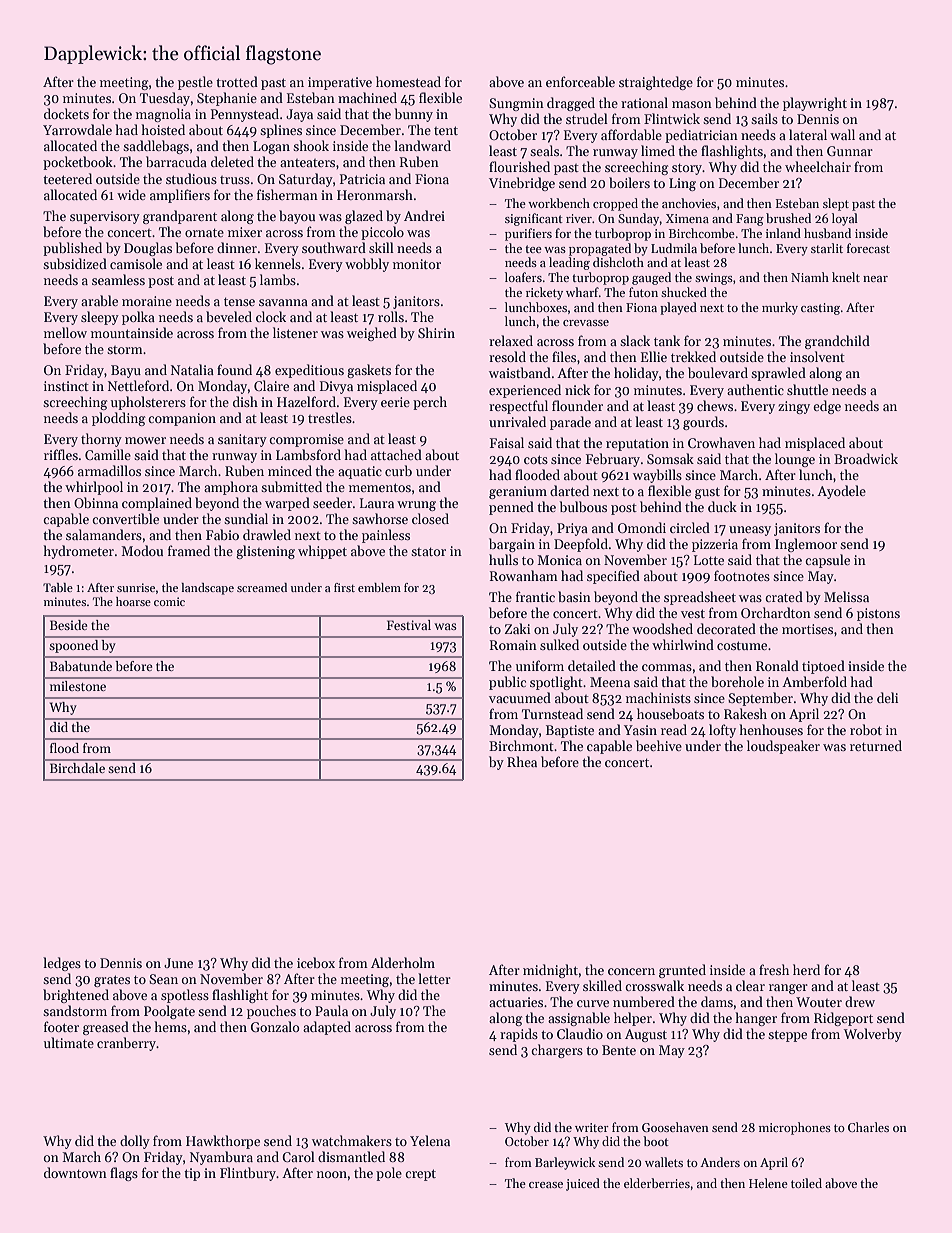  Describe the element at coordinates (77, 768) in the document. I see `Birchdale` at that location.
